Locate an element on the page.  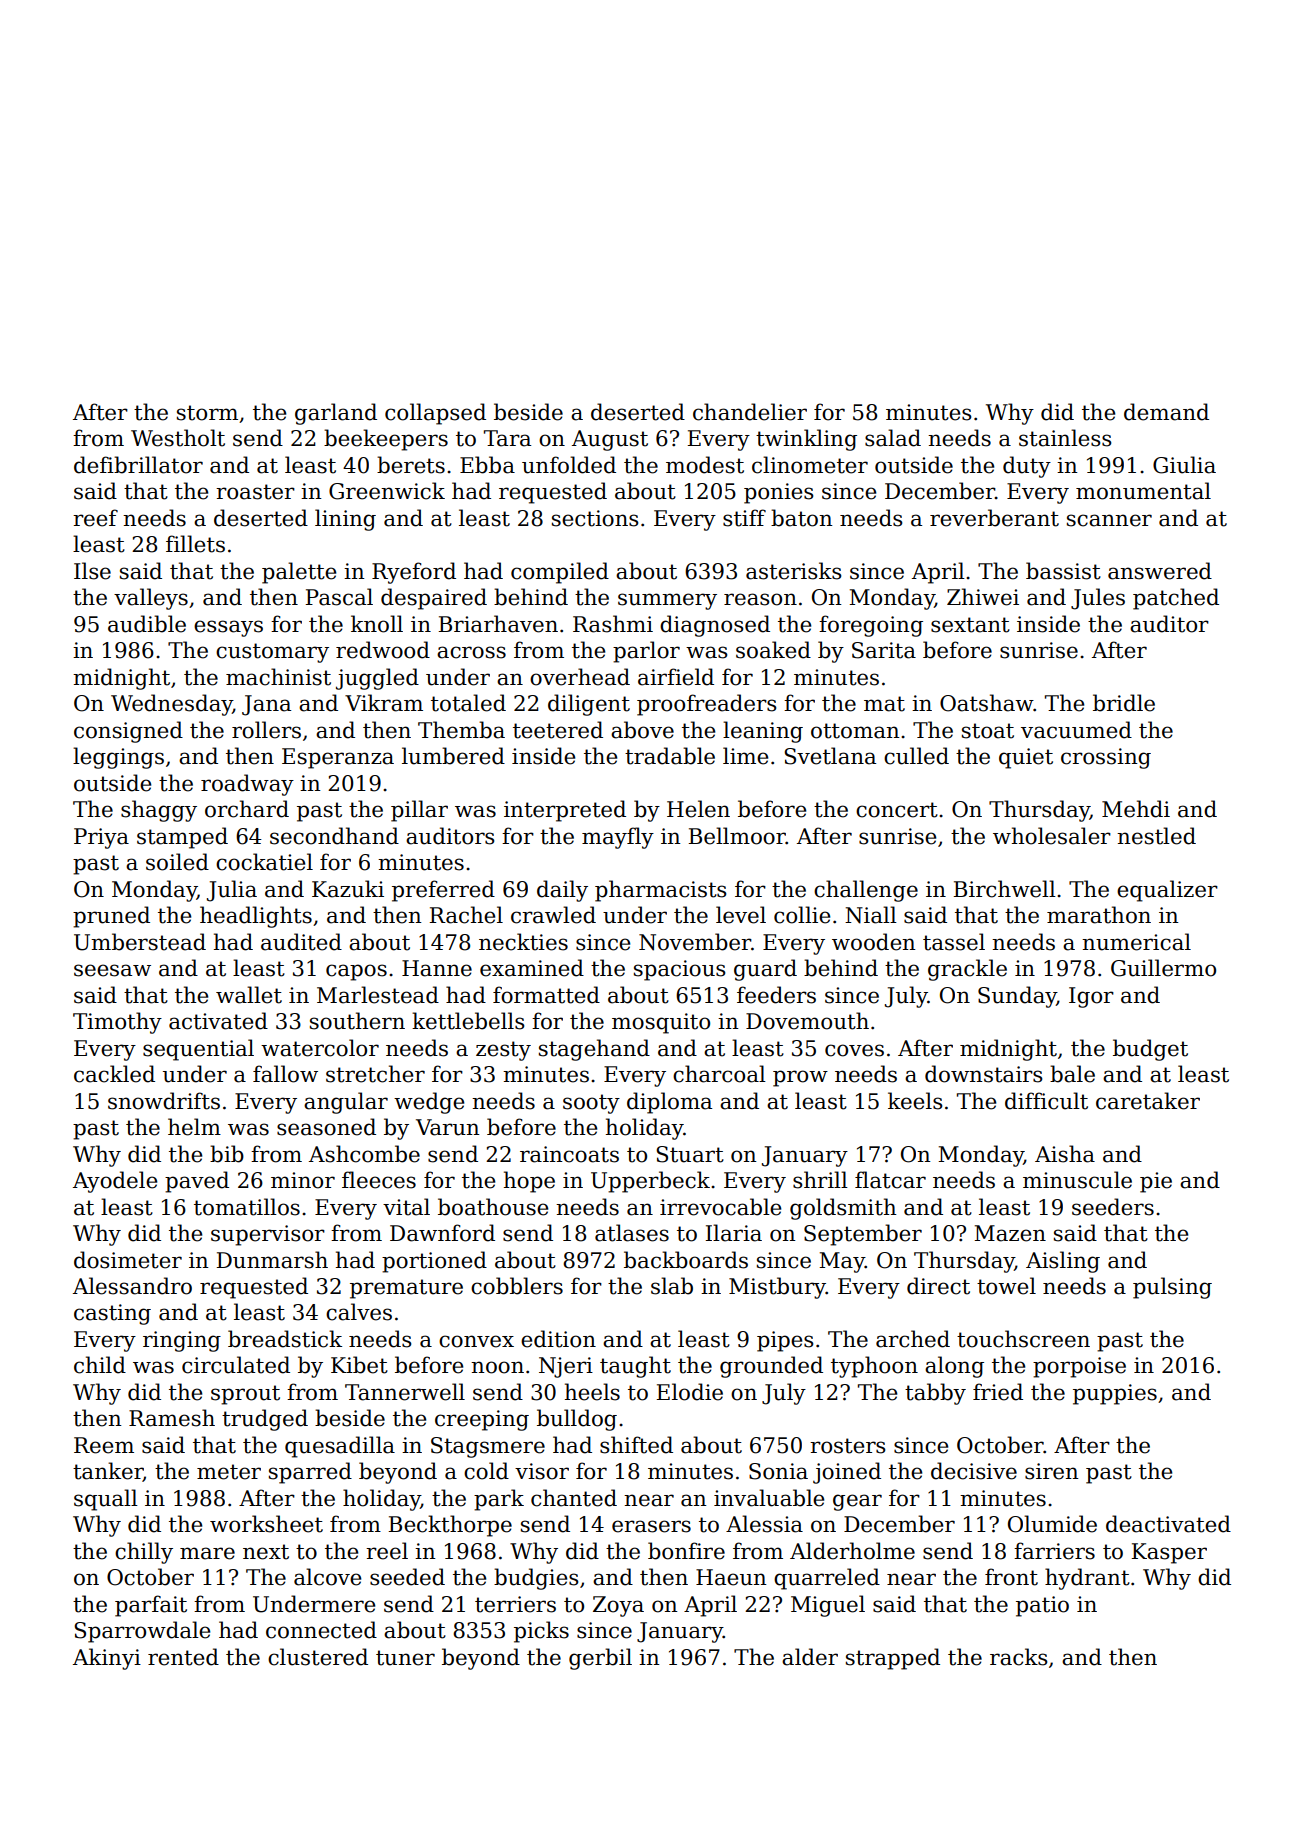
Akinyi is located at coordinates (107, 1659).
